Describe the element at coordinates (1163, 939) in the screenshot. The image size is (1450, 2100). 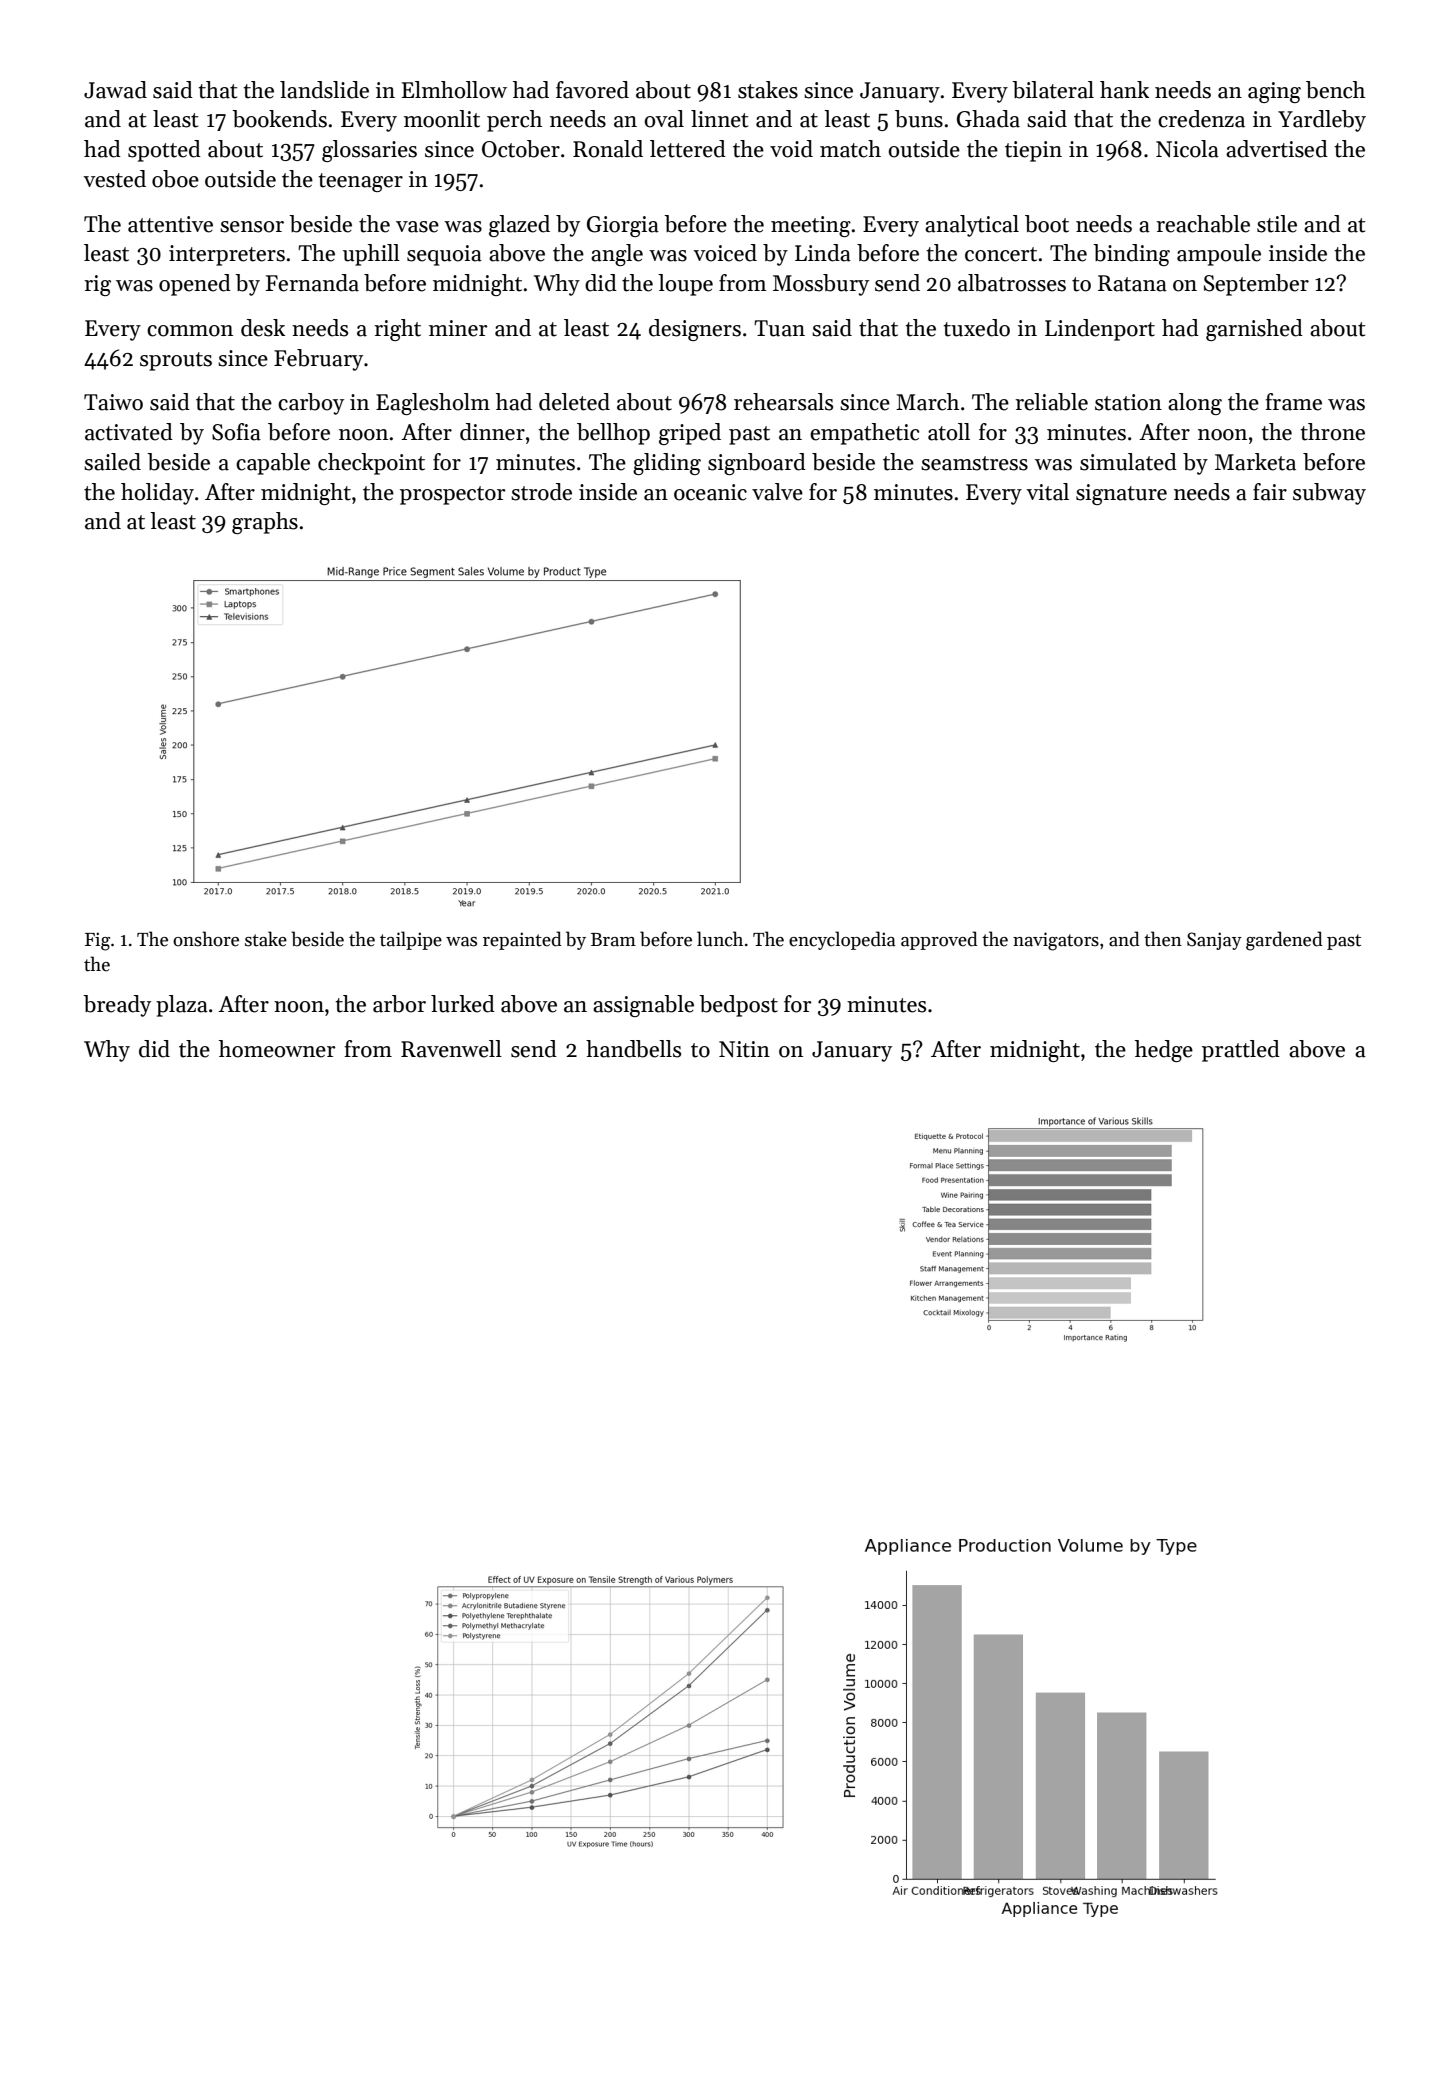
I see `then` at that location.
